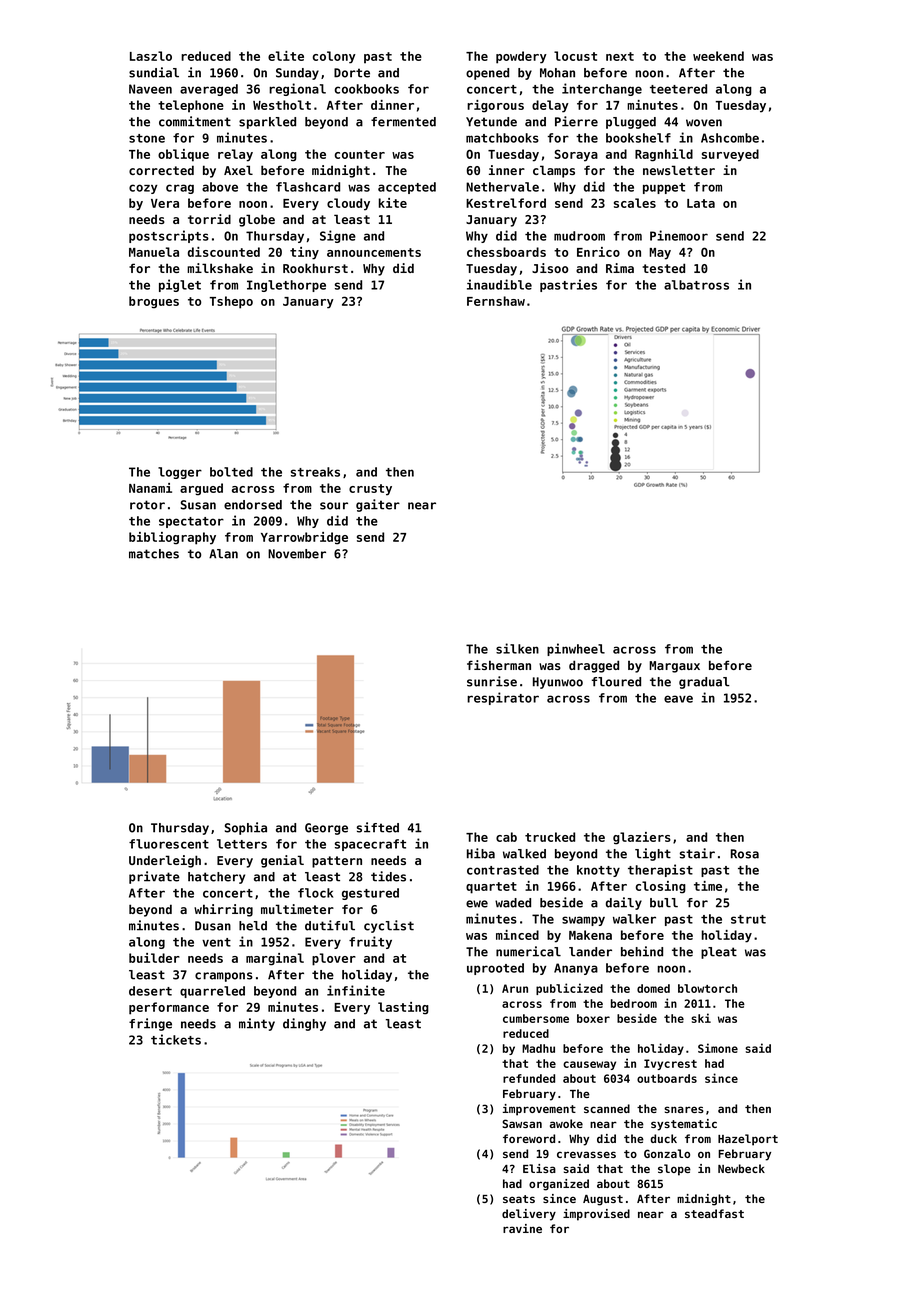 The height and width of the document is (1316, 908). What do you see at coordinates (334, 57) in the document?
I see `colony` at bounding box center [334, 57].
